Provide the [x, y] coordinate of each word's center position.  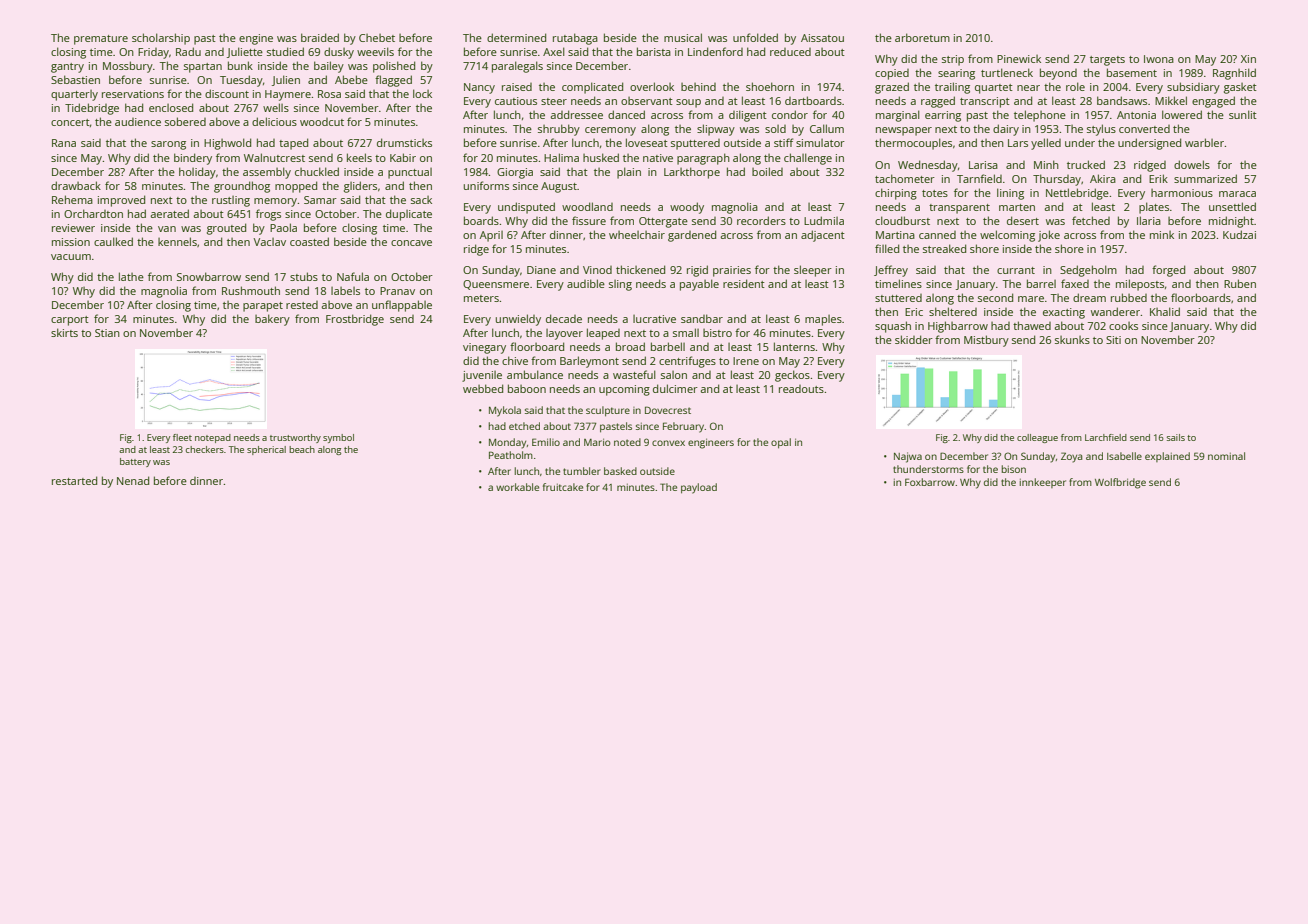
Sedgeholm [1088, 271]
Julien [286, 80]
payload [699, 488]
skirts [64, 332]
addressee [577, 114]
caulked [113, 241]
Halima [561, 157]
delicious [274, 121]
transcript [985, 102]
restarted [74, 480]
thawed [1032, 325]
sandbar [702, 318]
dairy [1006, 130]
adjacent [823, 236]
